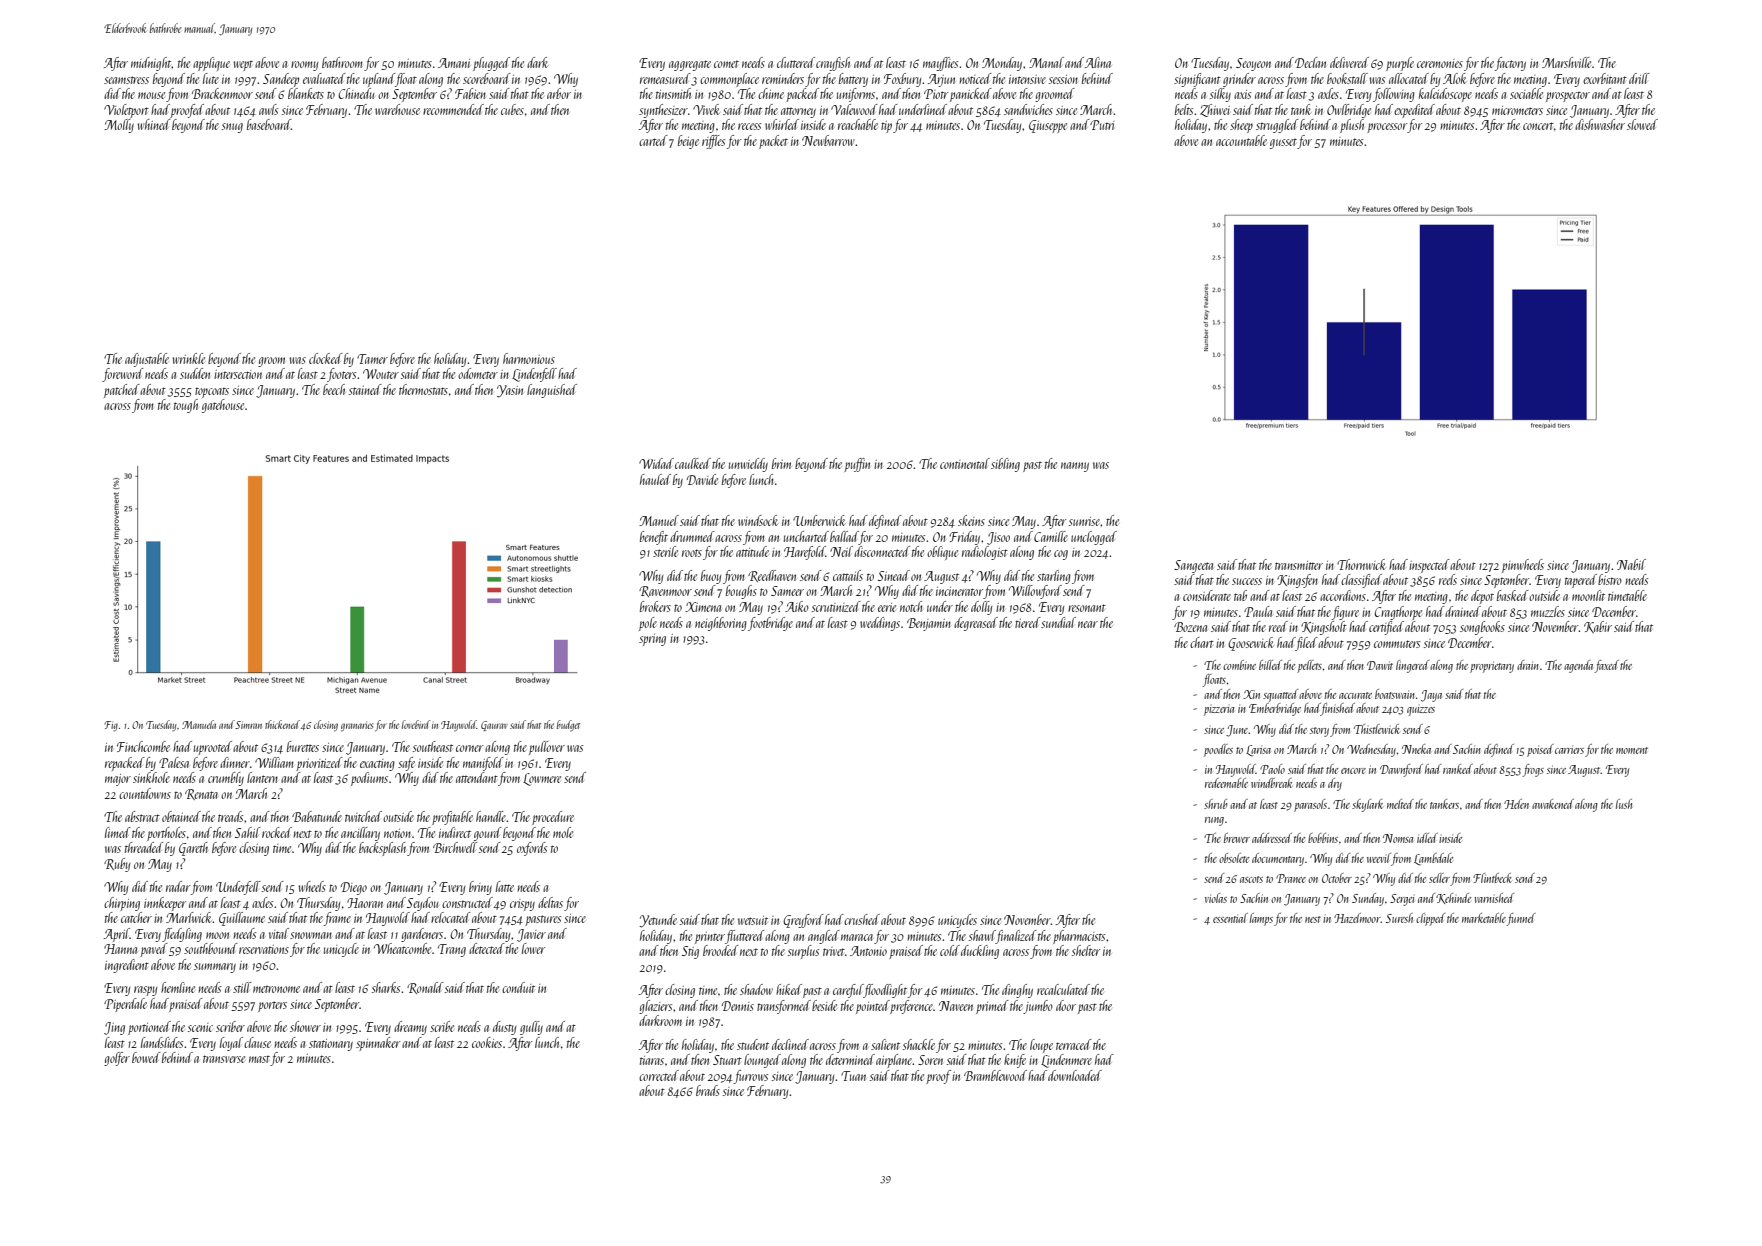 This page has height=1246, width=1762. I want to click on benefit, so click(654, 538).
